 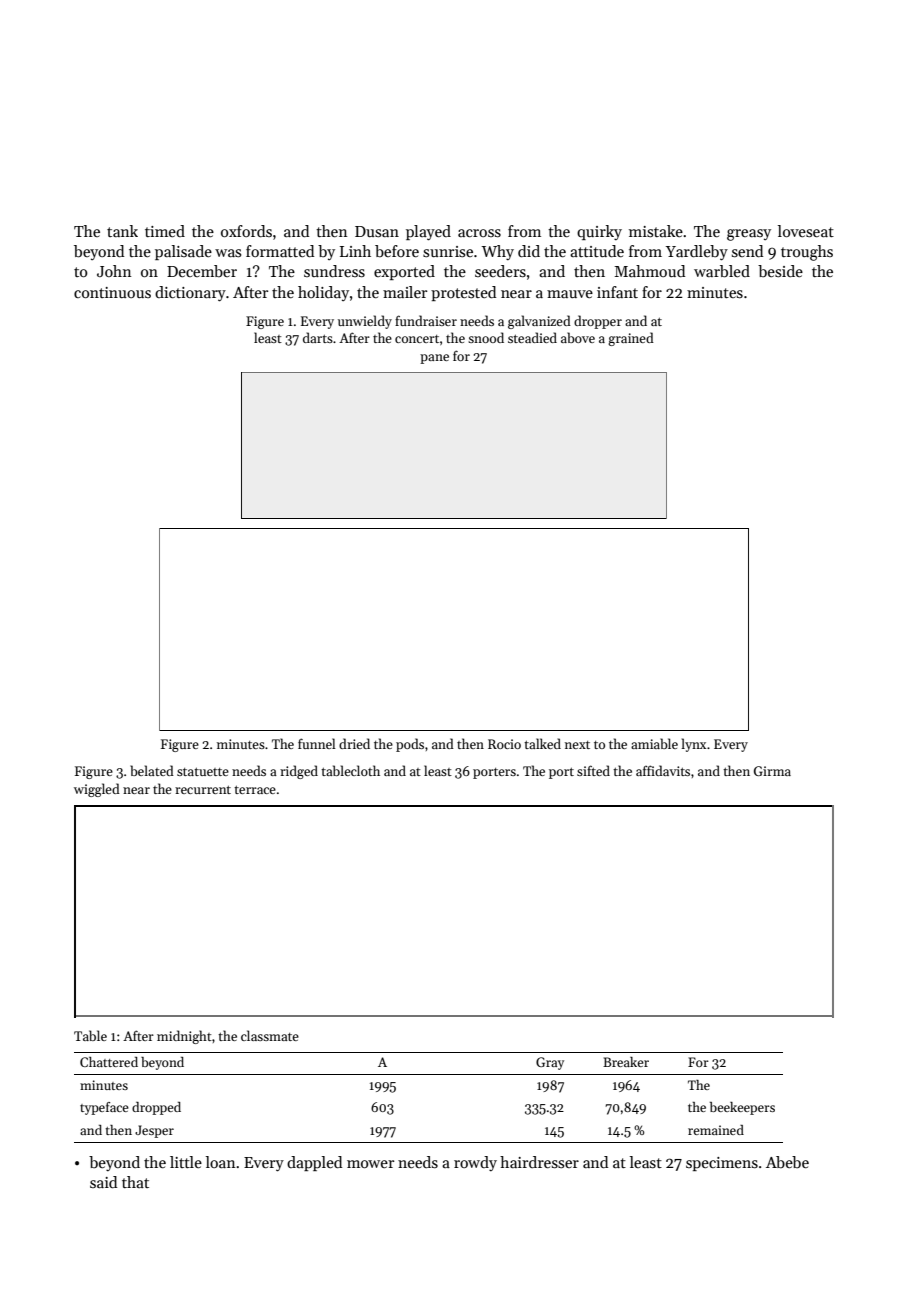 What do you see at coordinates (317, 743) in the document?
I see `funnel` at bounding box center [317, 743].
